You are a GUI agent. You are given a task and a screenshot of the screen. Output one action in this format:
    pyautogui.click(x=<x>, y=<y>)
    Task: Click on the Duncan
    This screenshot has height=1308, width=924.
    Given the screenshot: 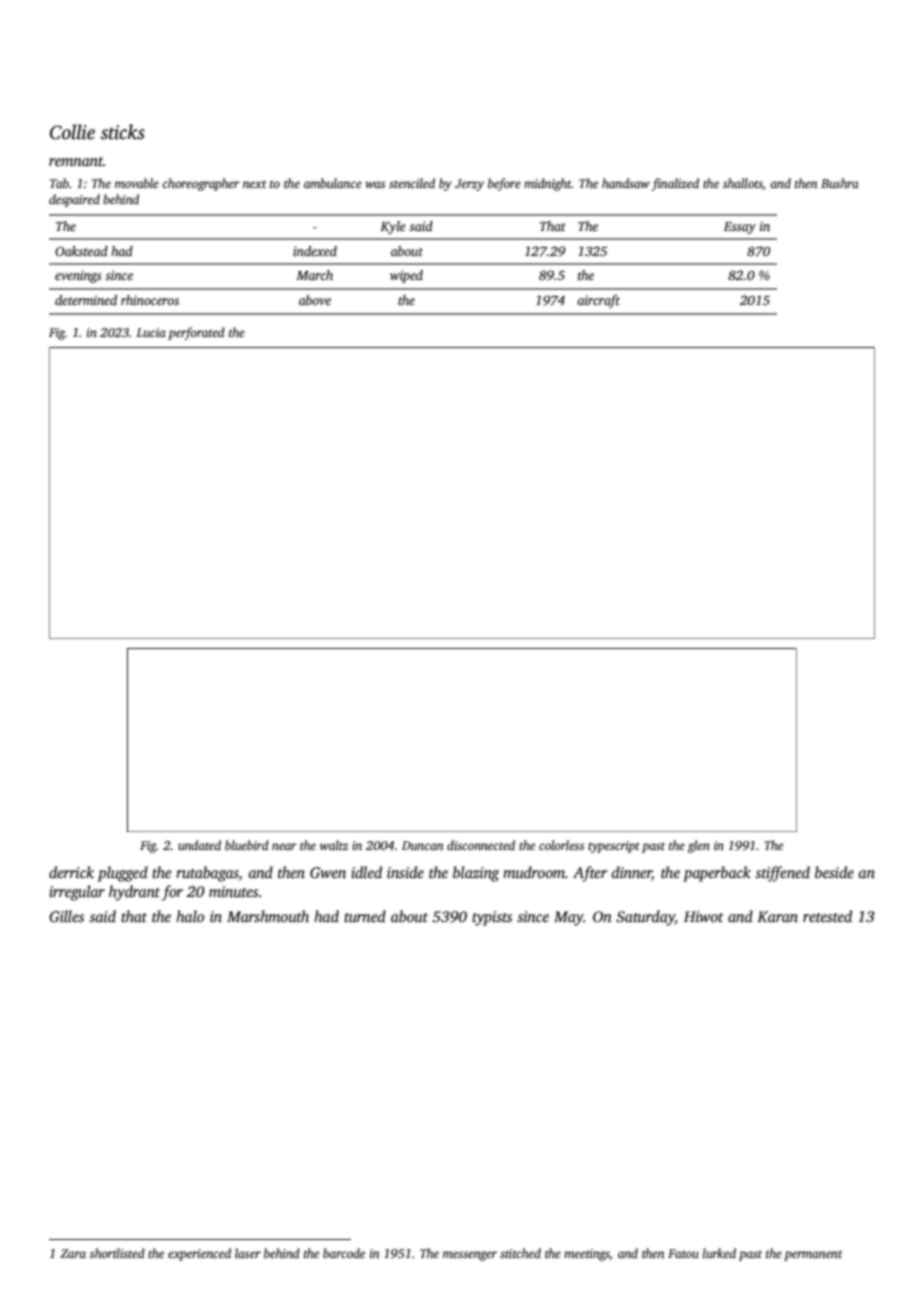 What is the action you would take?
    pyautogui.click(x=422, y=845)
